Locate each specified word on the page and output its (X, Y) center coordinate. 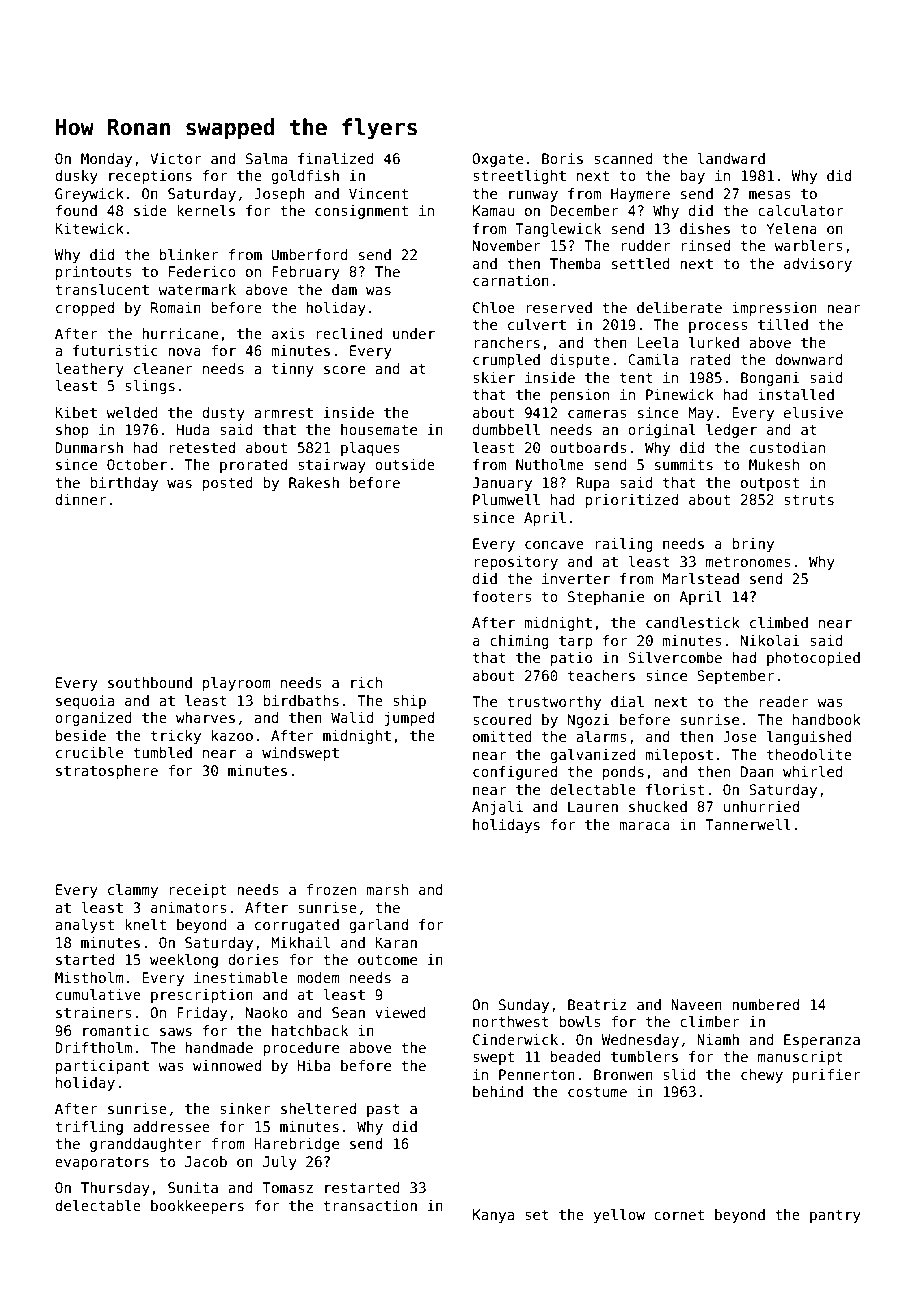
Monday (106, 160)
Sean (348, 1012)
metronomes (748, 562)
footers (502, 596)
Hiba (314, 1065)
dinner (80, 499)
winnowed (227, 1065)
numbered (765, 1004)
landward (731, 158)
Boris (562, 158)
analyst (84, 926)
